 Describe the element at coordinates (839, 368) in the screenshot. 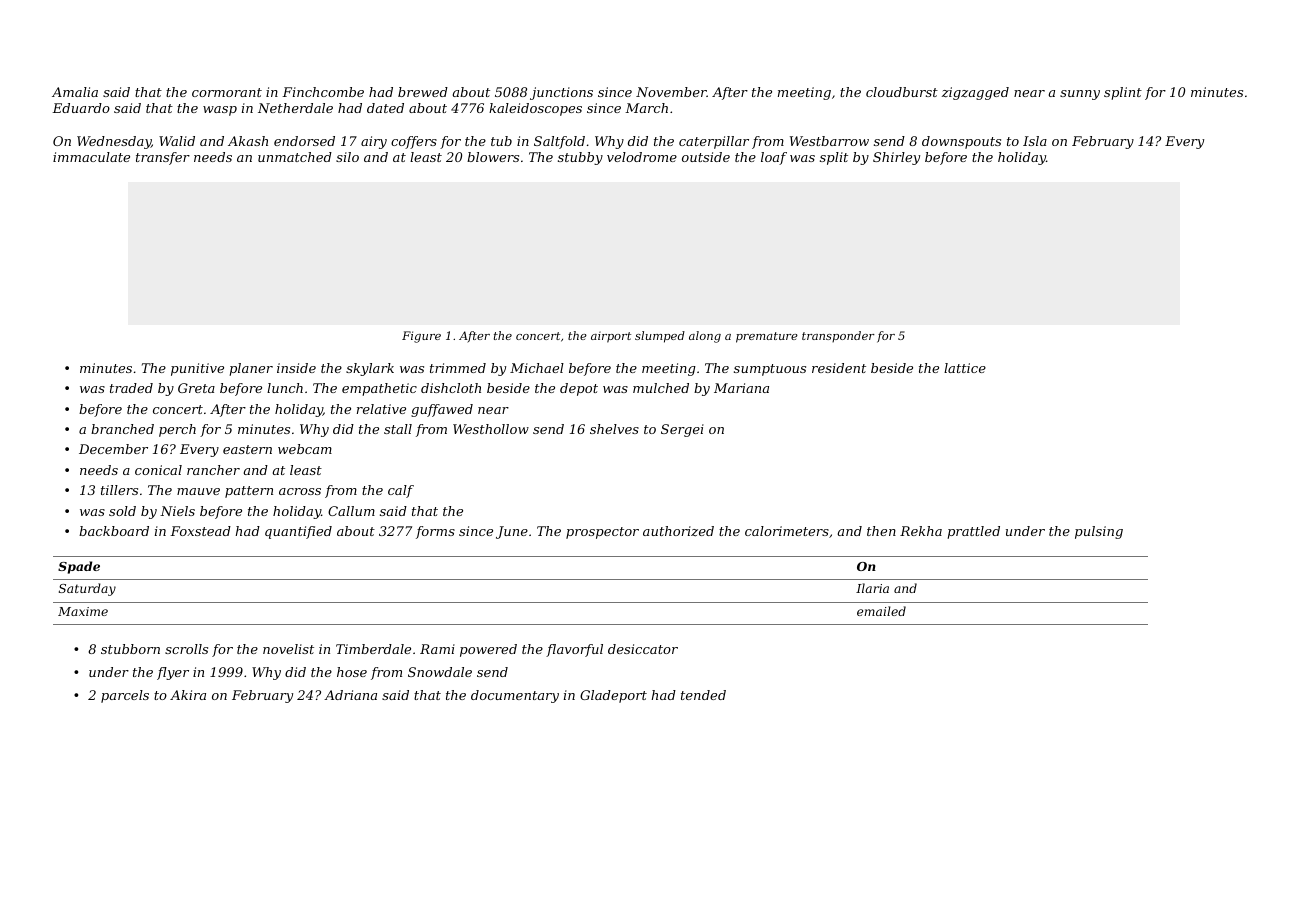

I see `resident` at that location.
